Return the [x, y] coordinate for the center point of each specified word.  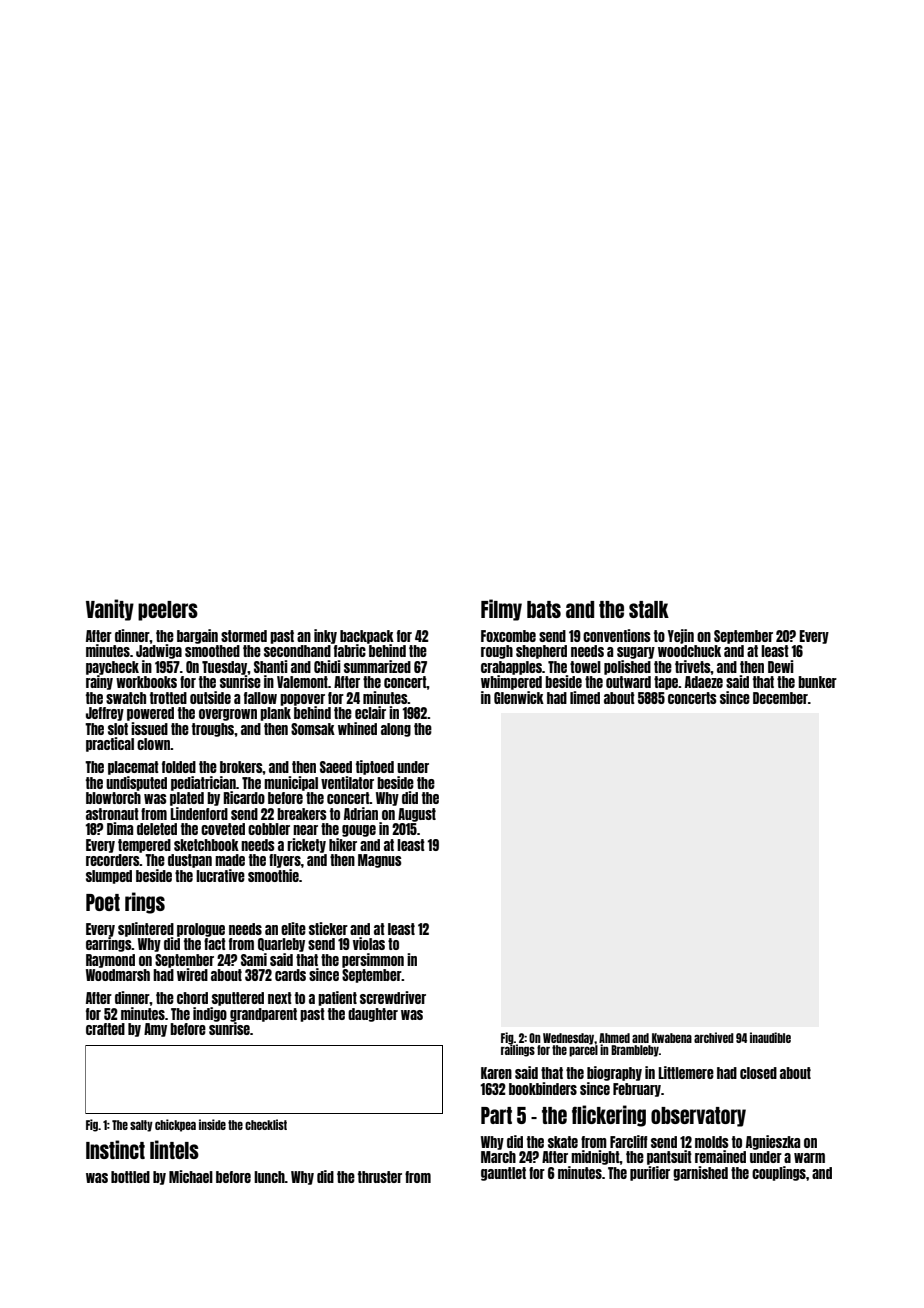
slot [118, 729]
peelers [168, 611]
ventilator [347, 782]
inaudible [770, 1037]
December [780, 698]
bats [544, 609]
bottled [130, 1177]
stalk [649, 609]
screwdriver [393, 997]
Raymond [110, 961]
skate [563, 1142]
